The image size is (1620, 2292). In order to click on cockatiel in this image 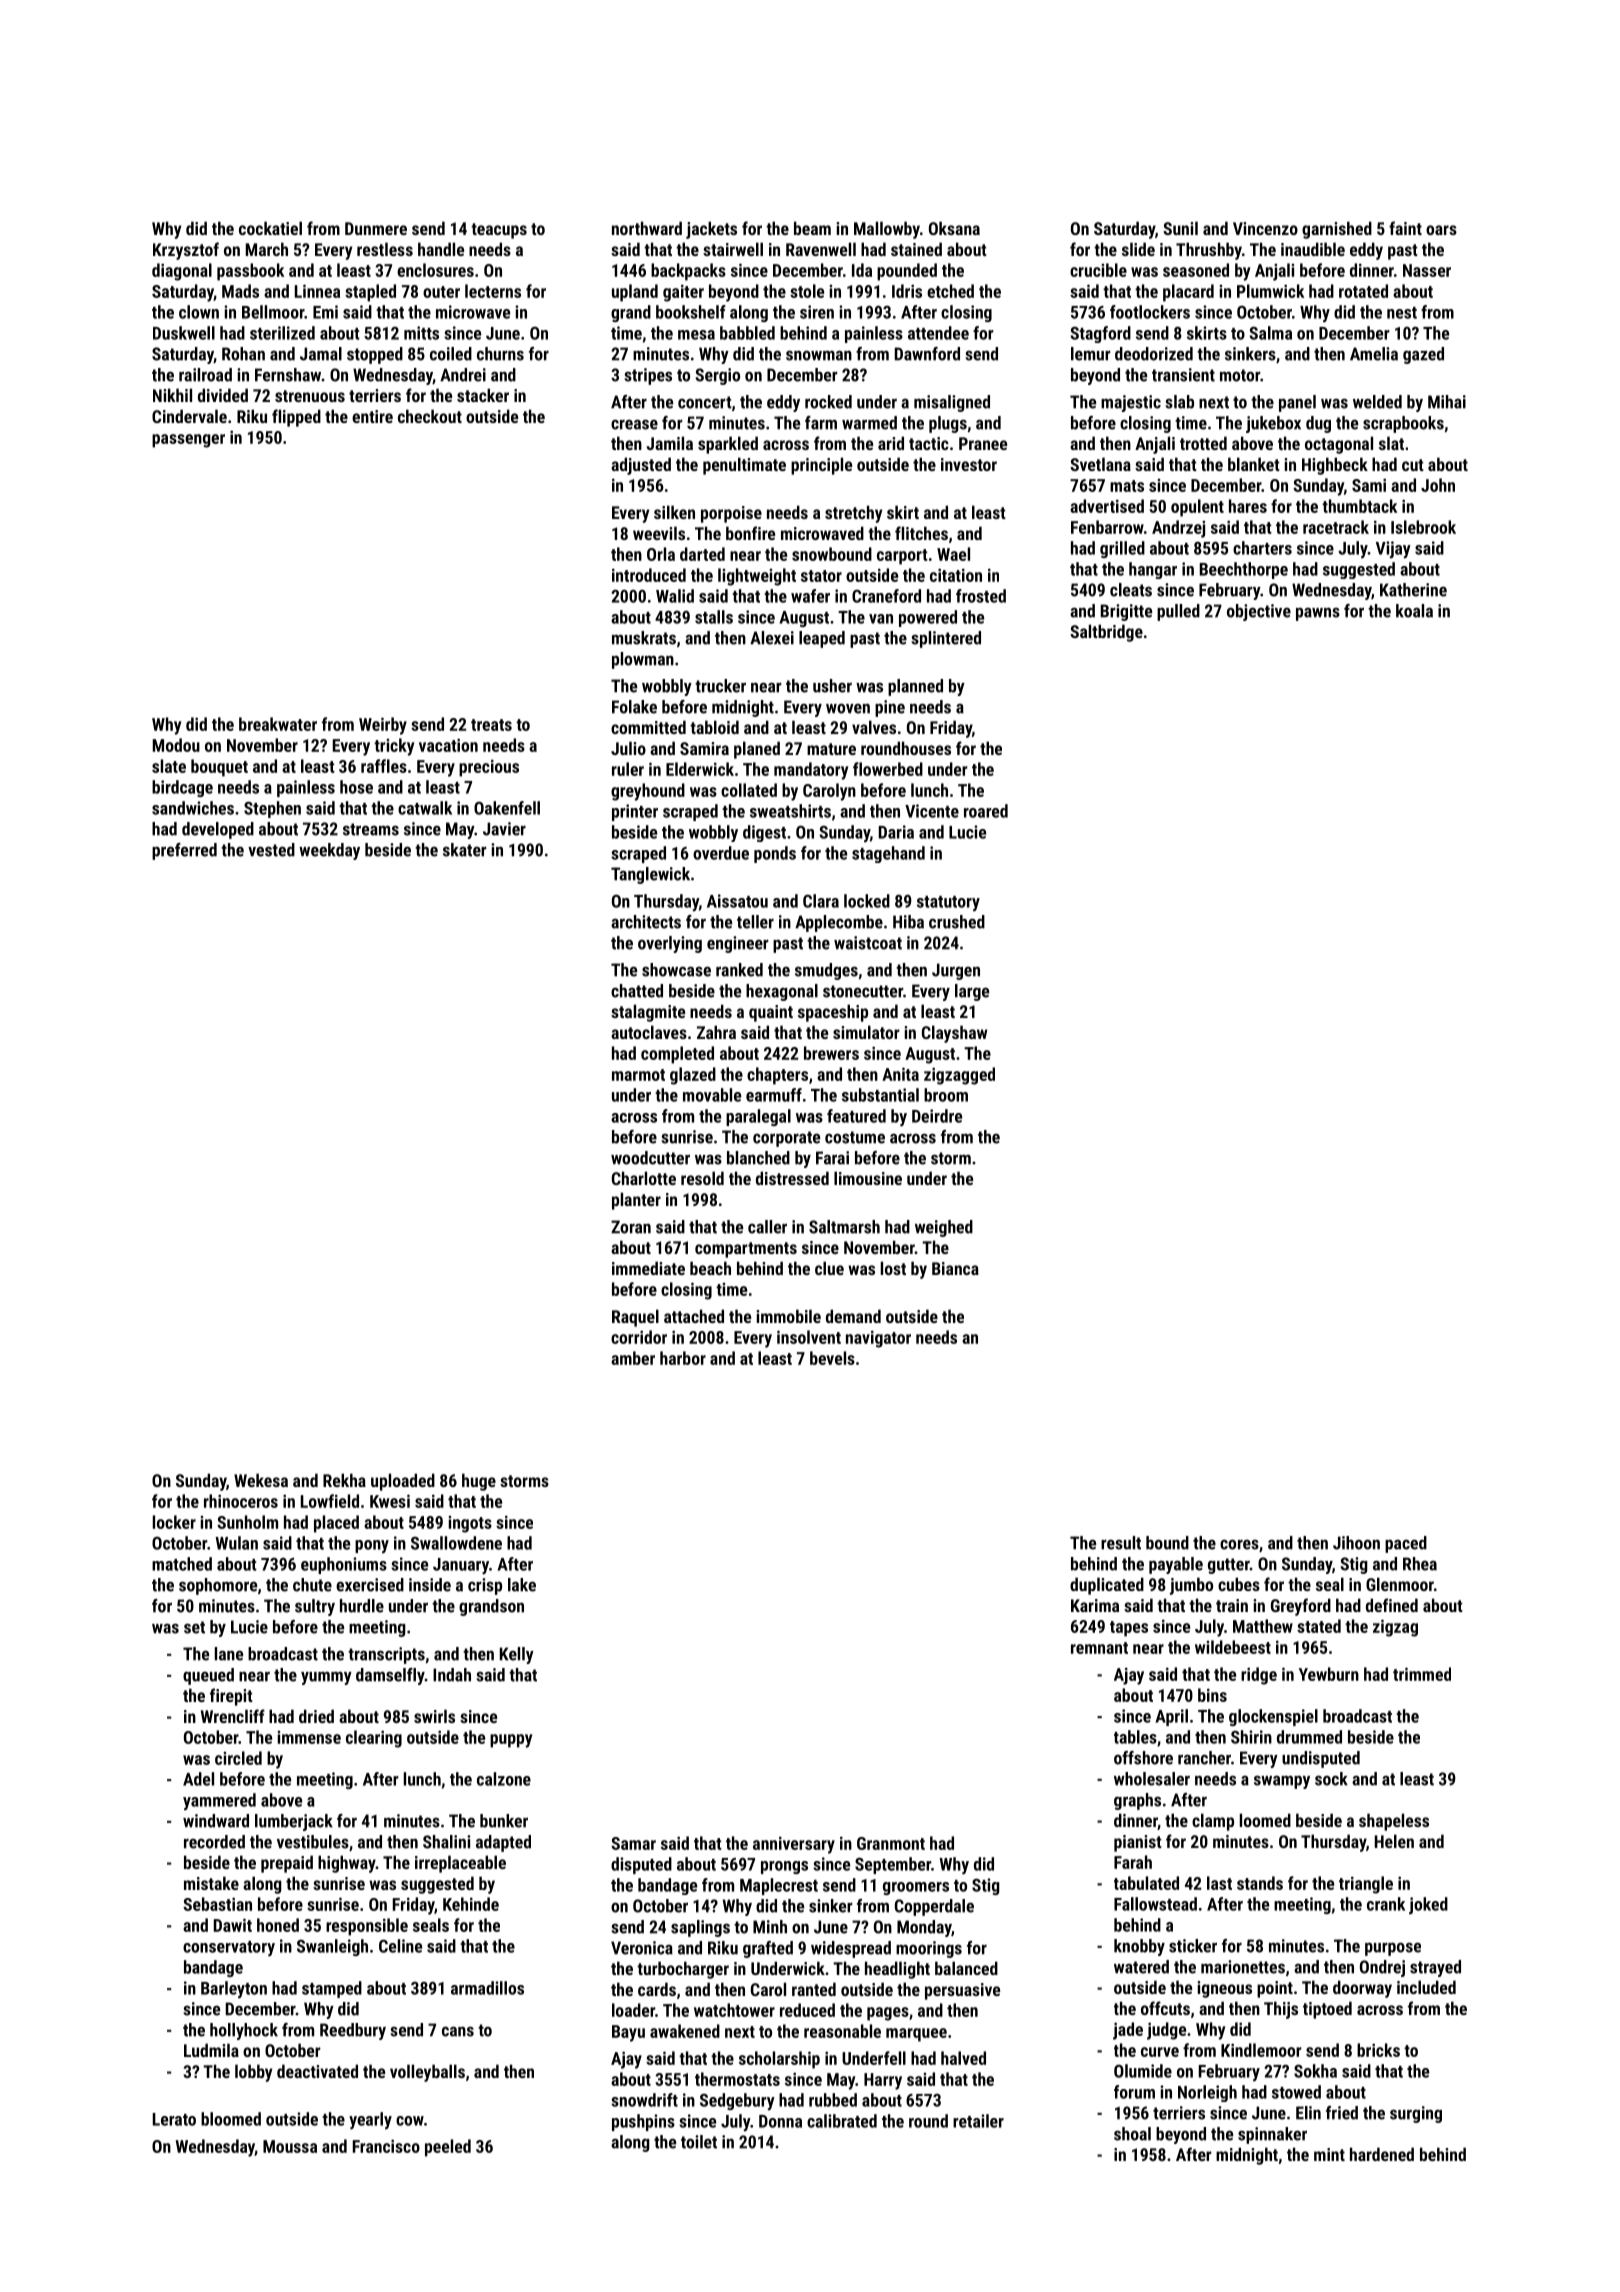, I will do `click(270, 228)`.
